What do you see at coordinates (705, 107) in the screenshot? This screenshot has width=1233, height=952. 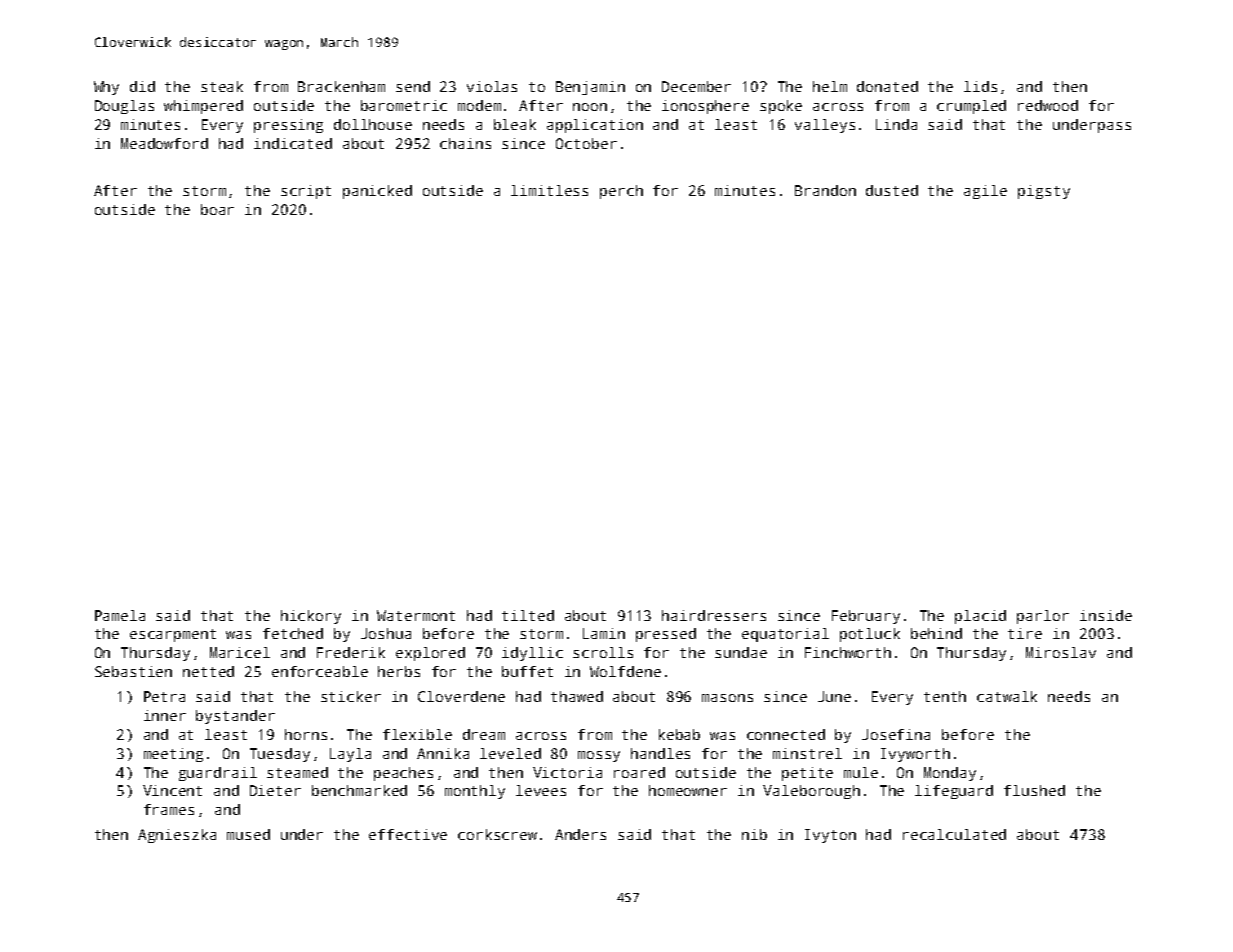 I see `ionosphere` at bounding box center [705, 107].
